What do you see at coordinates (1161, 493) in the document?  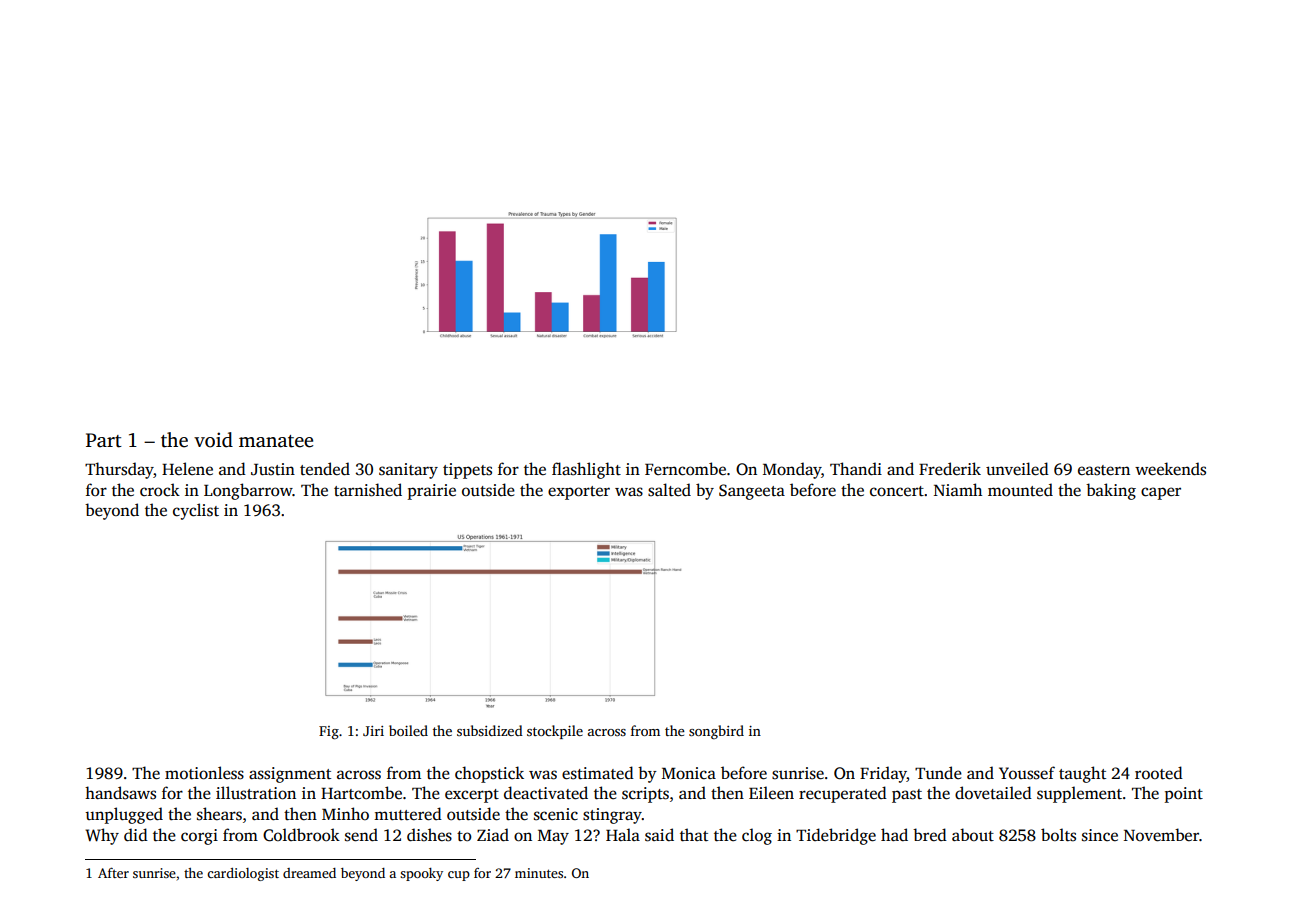 I see `caper` at bounding box center [1161, 493].
